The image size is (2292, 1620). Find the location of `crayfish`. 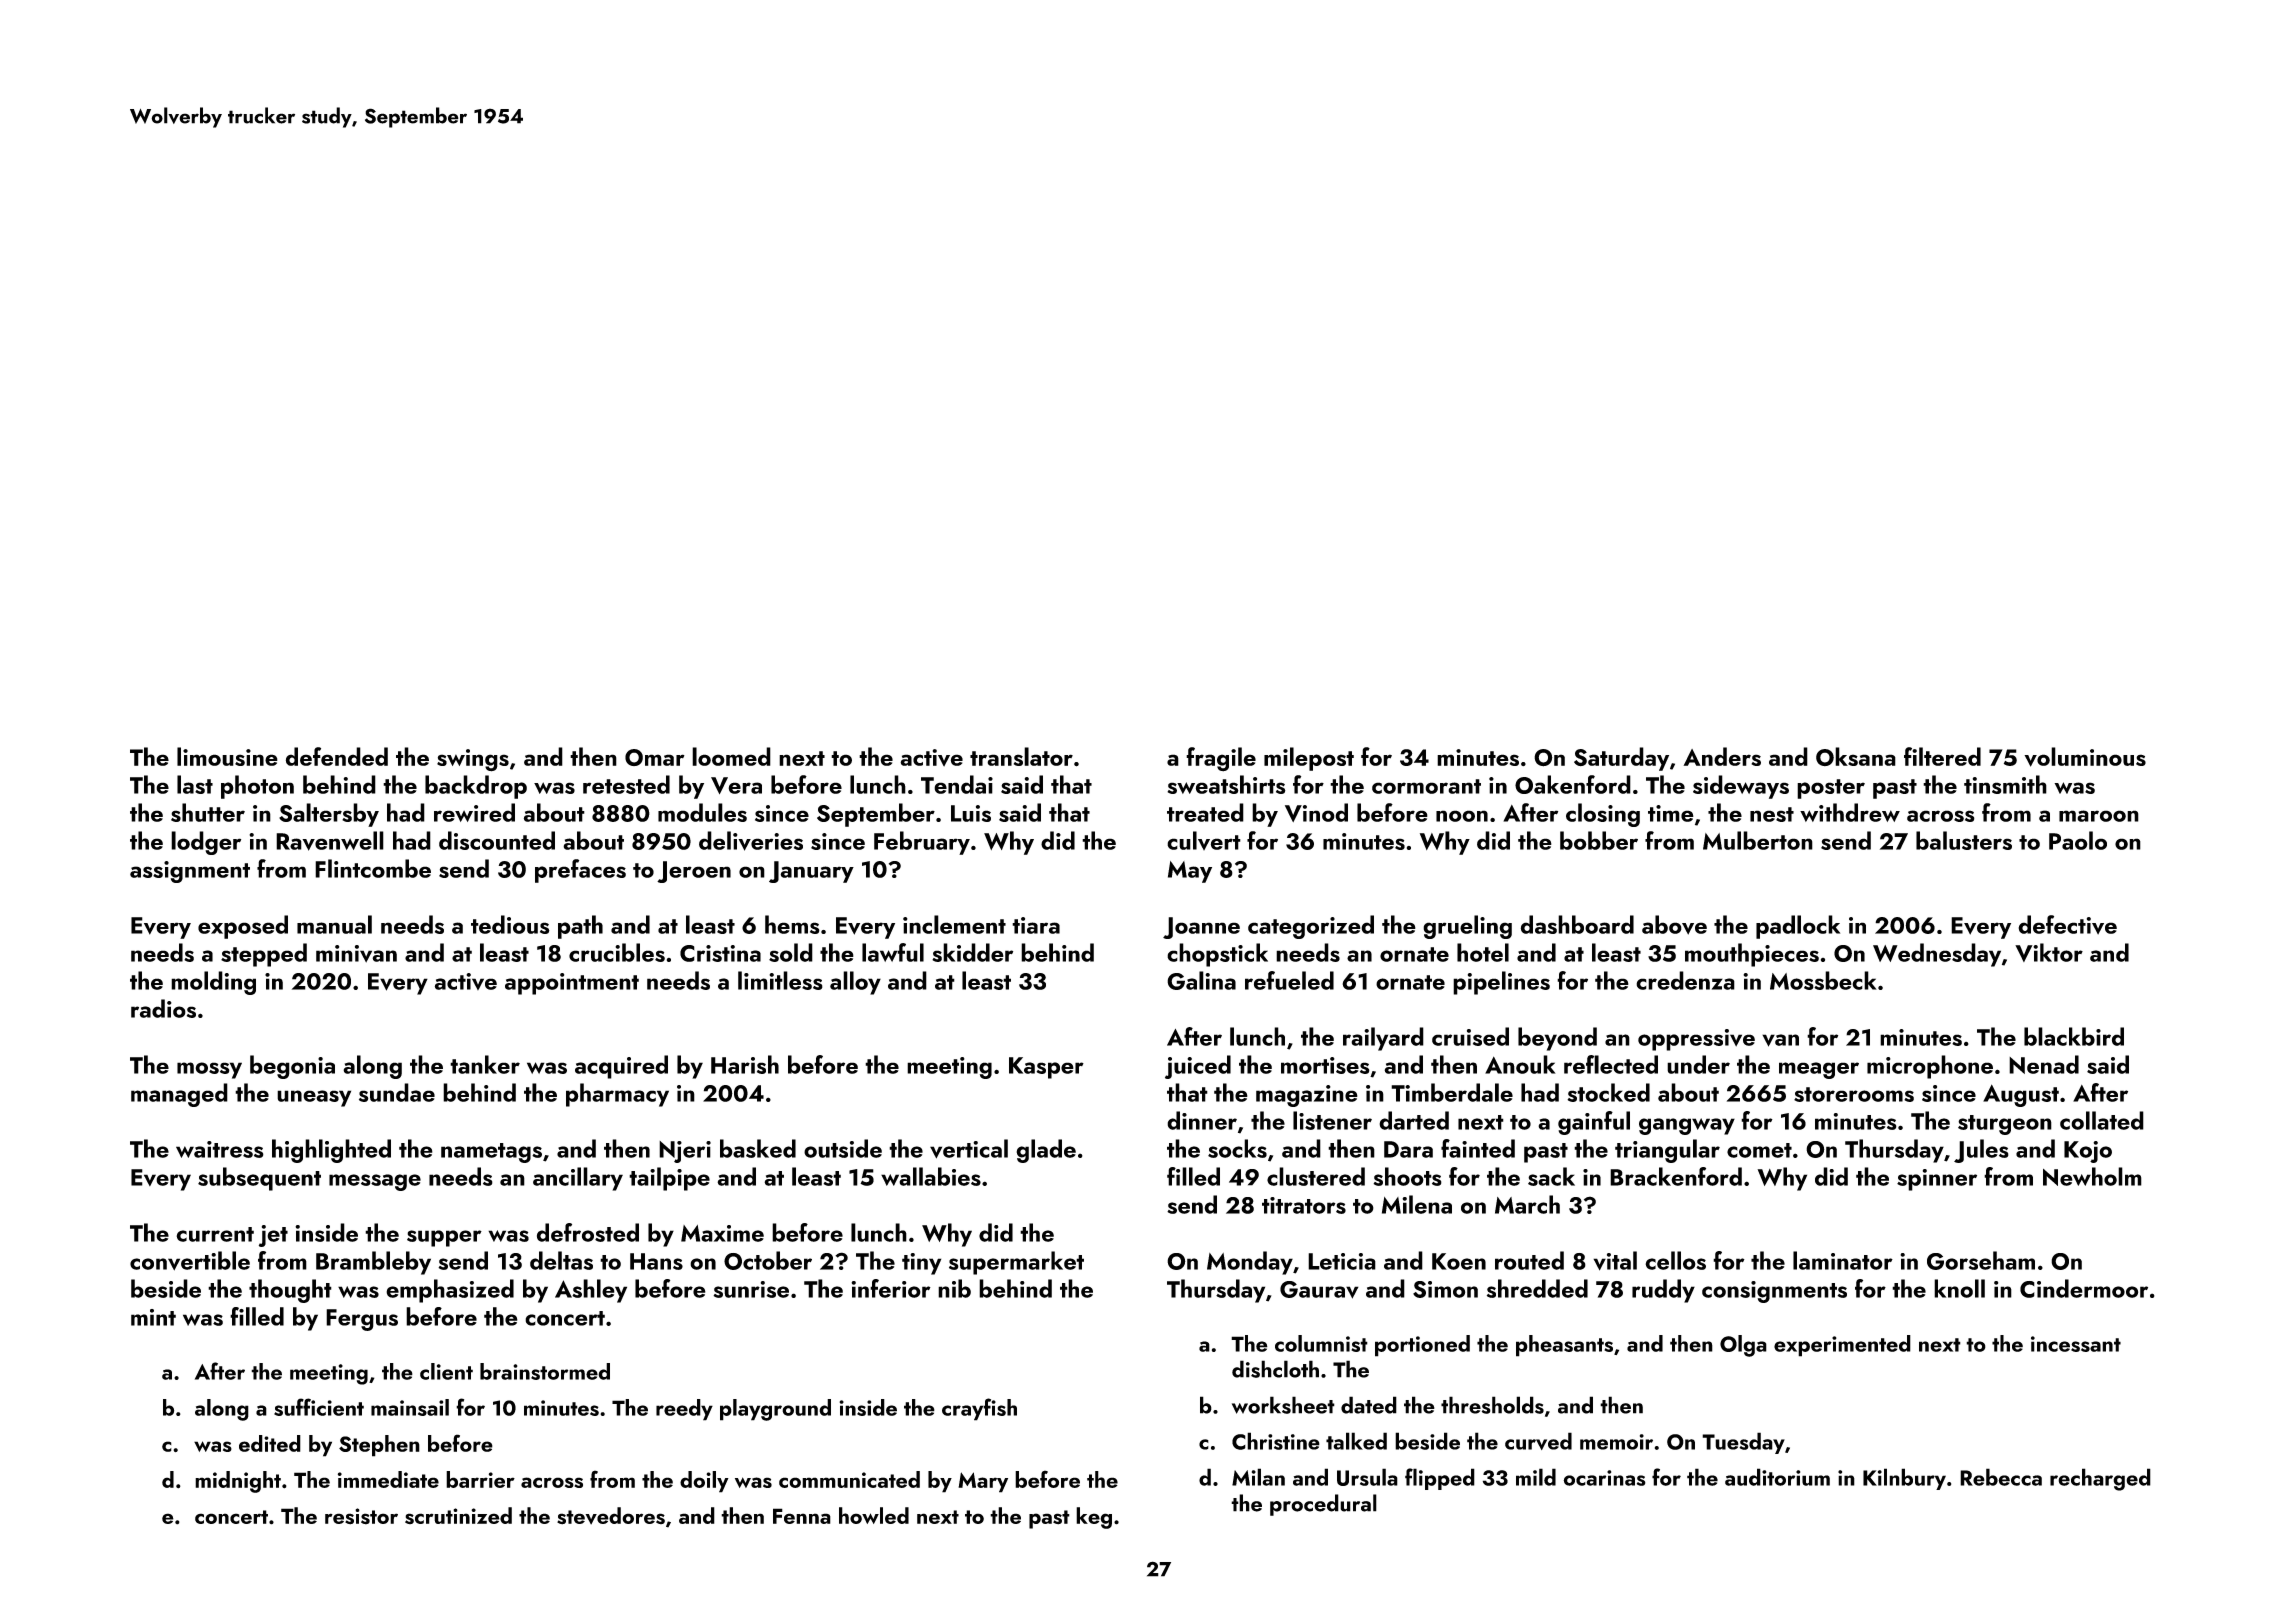

crayfish is located at coordinates (979, 1409).
